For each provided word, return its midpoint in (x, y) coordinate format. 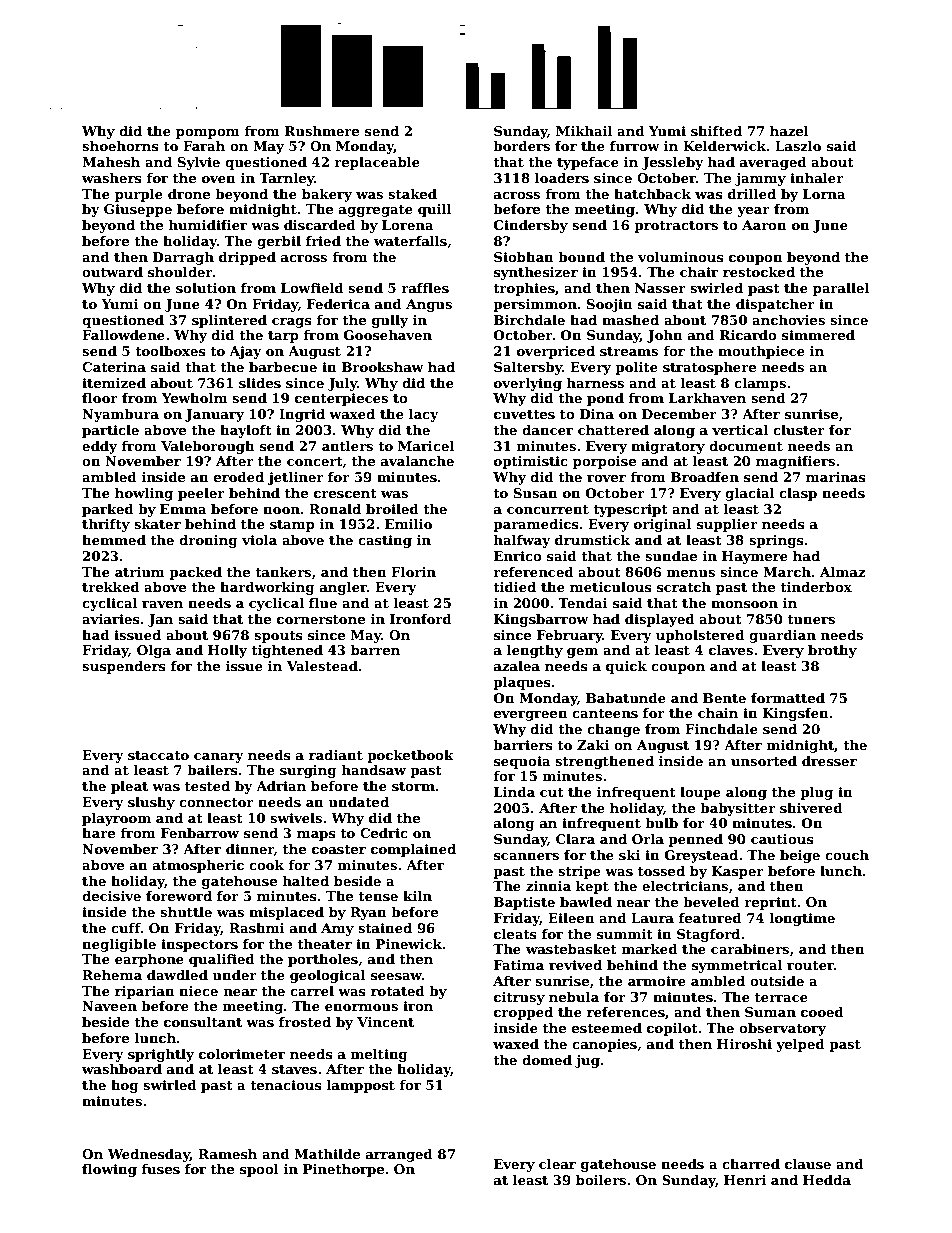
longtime (802, 919)
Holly (227, 651)
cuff (126, 928)
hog (125, 1086)
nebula (574, 997)
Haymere (755, 557)
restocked (759, 272)
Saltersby (528, 368)
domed (547, 1060)
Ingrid (302, 415)
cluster (799, 430)
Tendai (583, 603)
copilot (672, 1029)
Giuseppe (138, 210)
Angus (429, 305)
